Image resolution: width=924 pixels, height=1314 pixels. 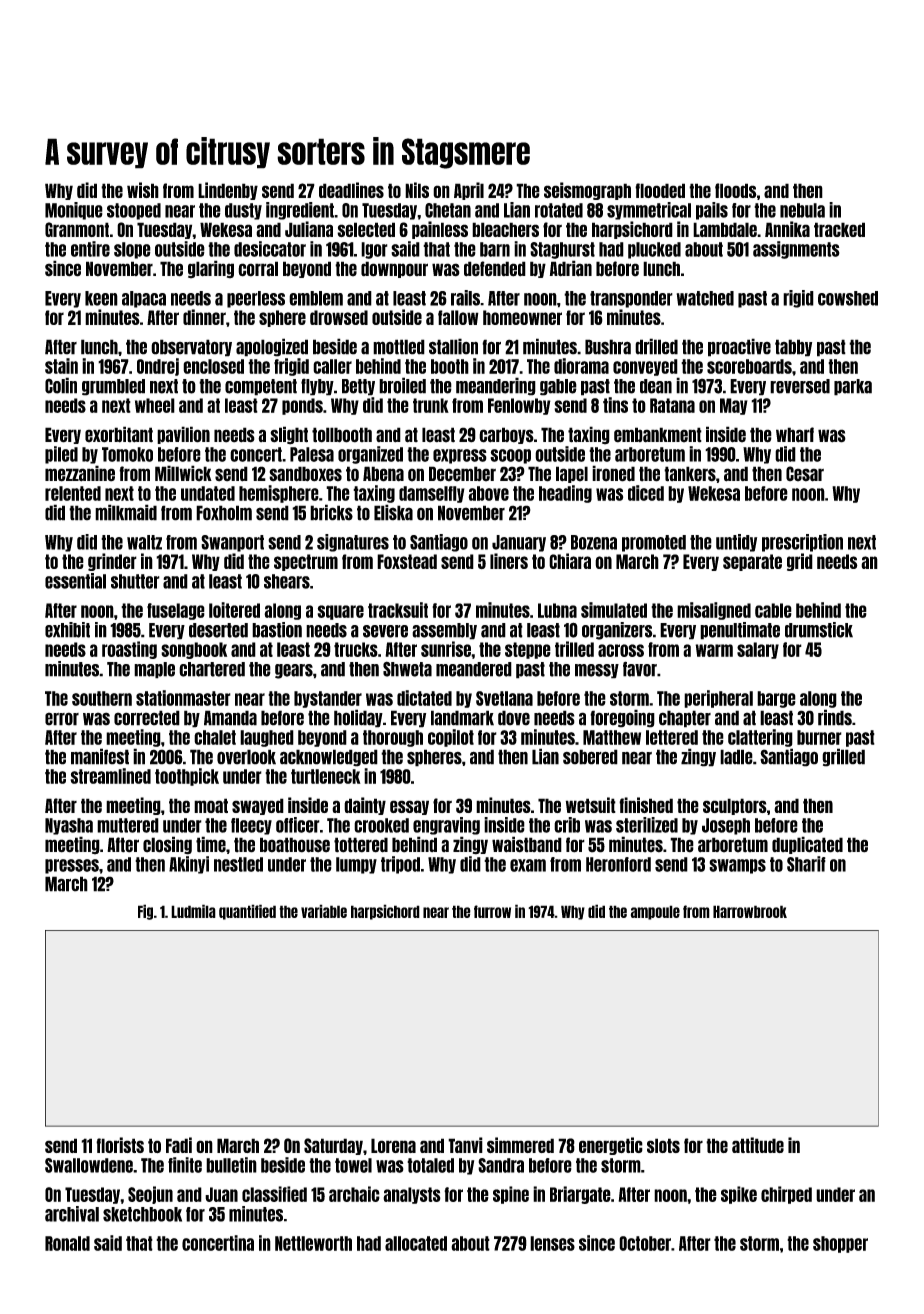 I want to click on presses, so click(x=72, y=866).
